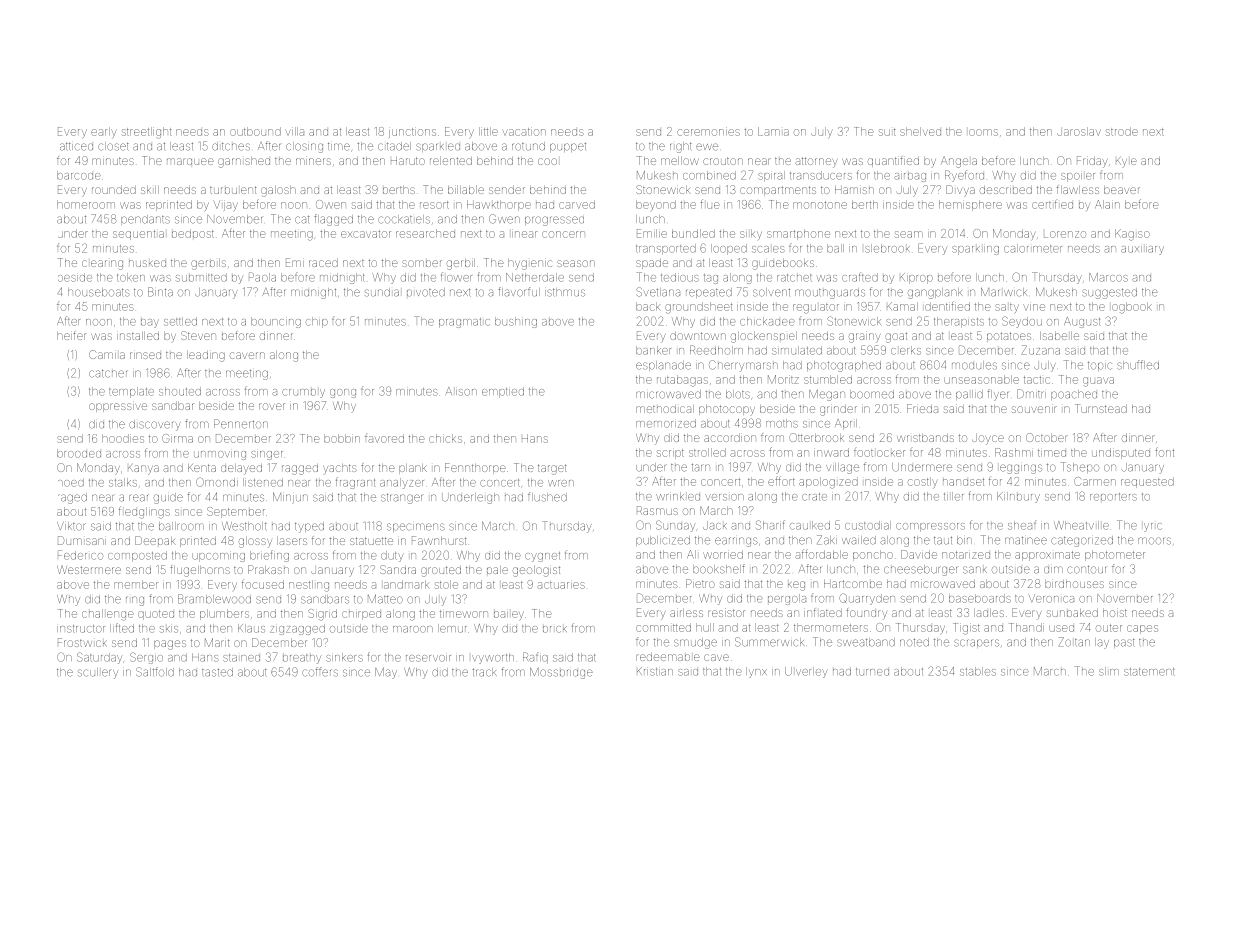 This page has height=952, width=1233. Describe the element at coordinates (1126, 162) in the page. I see `Kyle` at that location.
